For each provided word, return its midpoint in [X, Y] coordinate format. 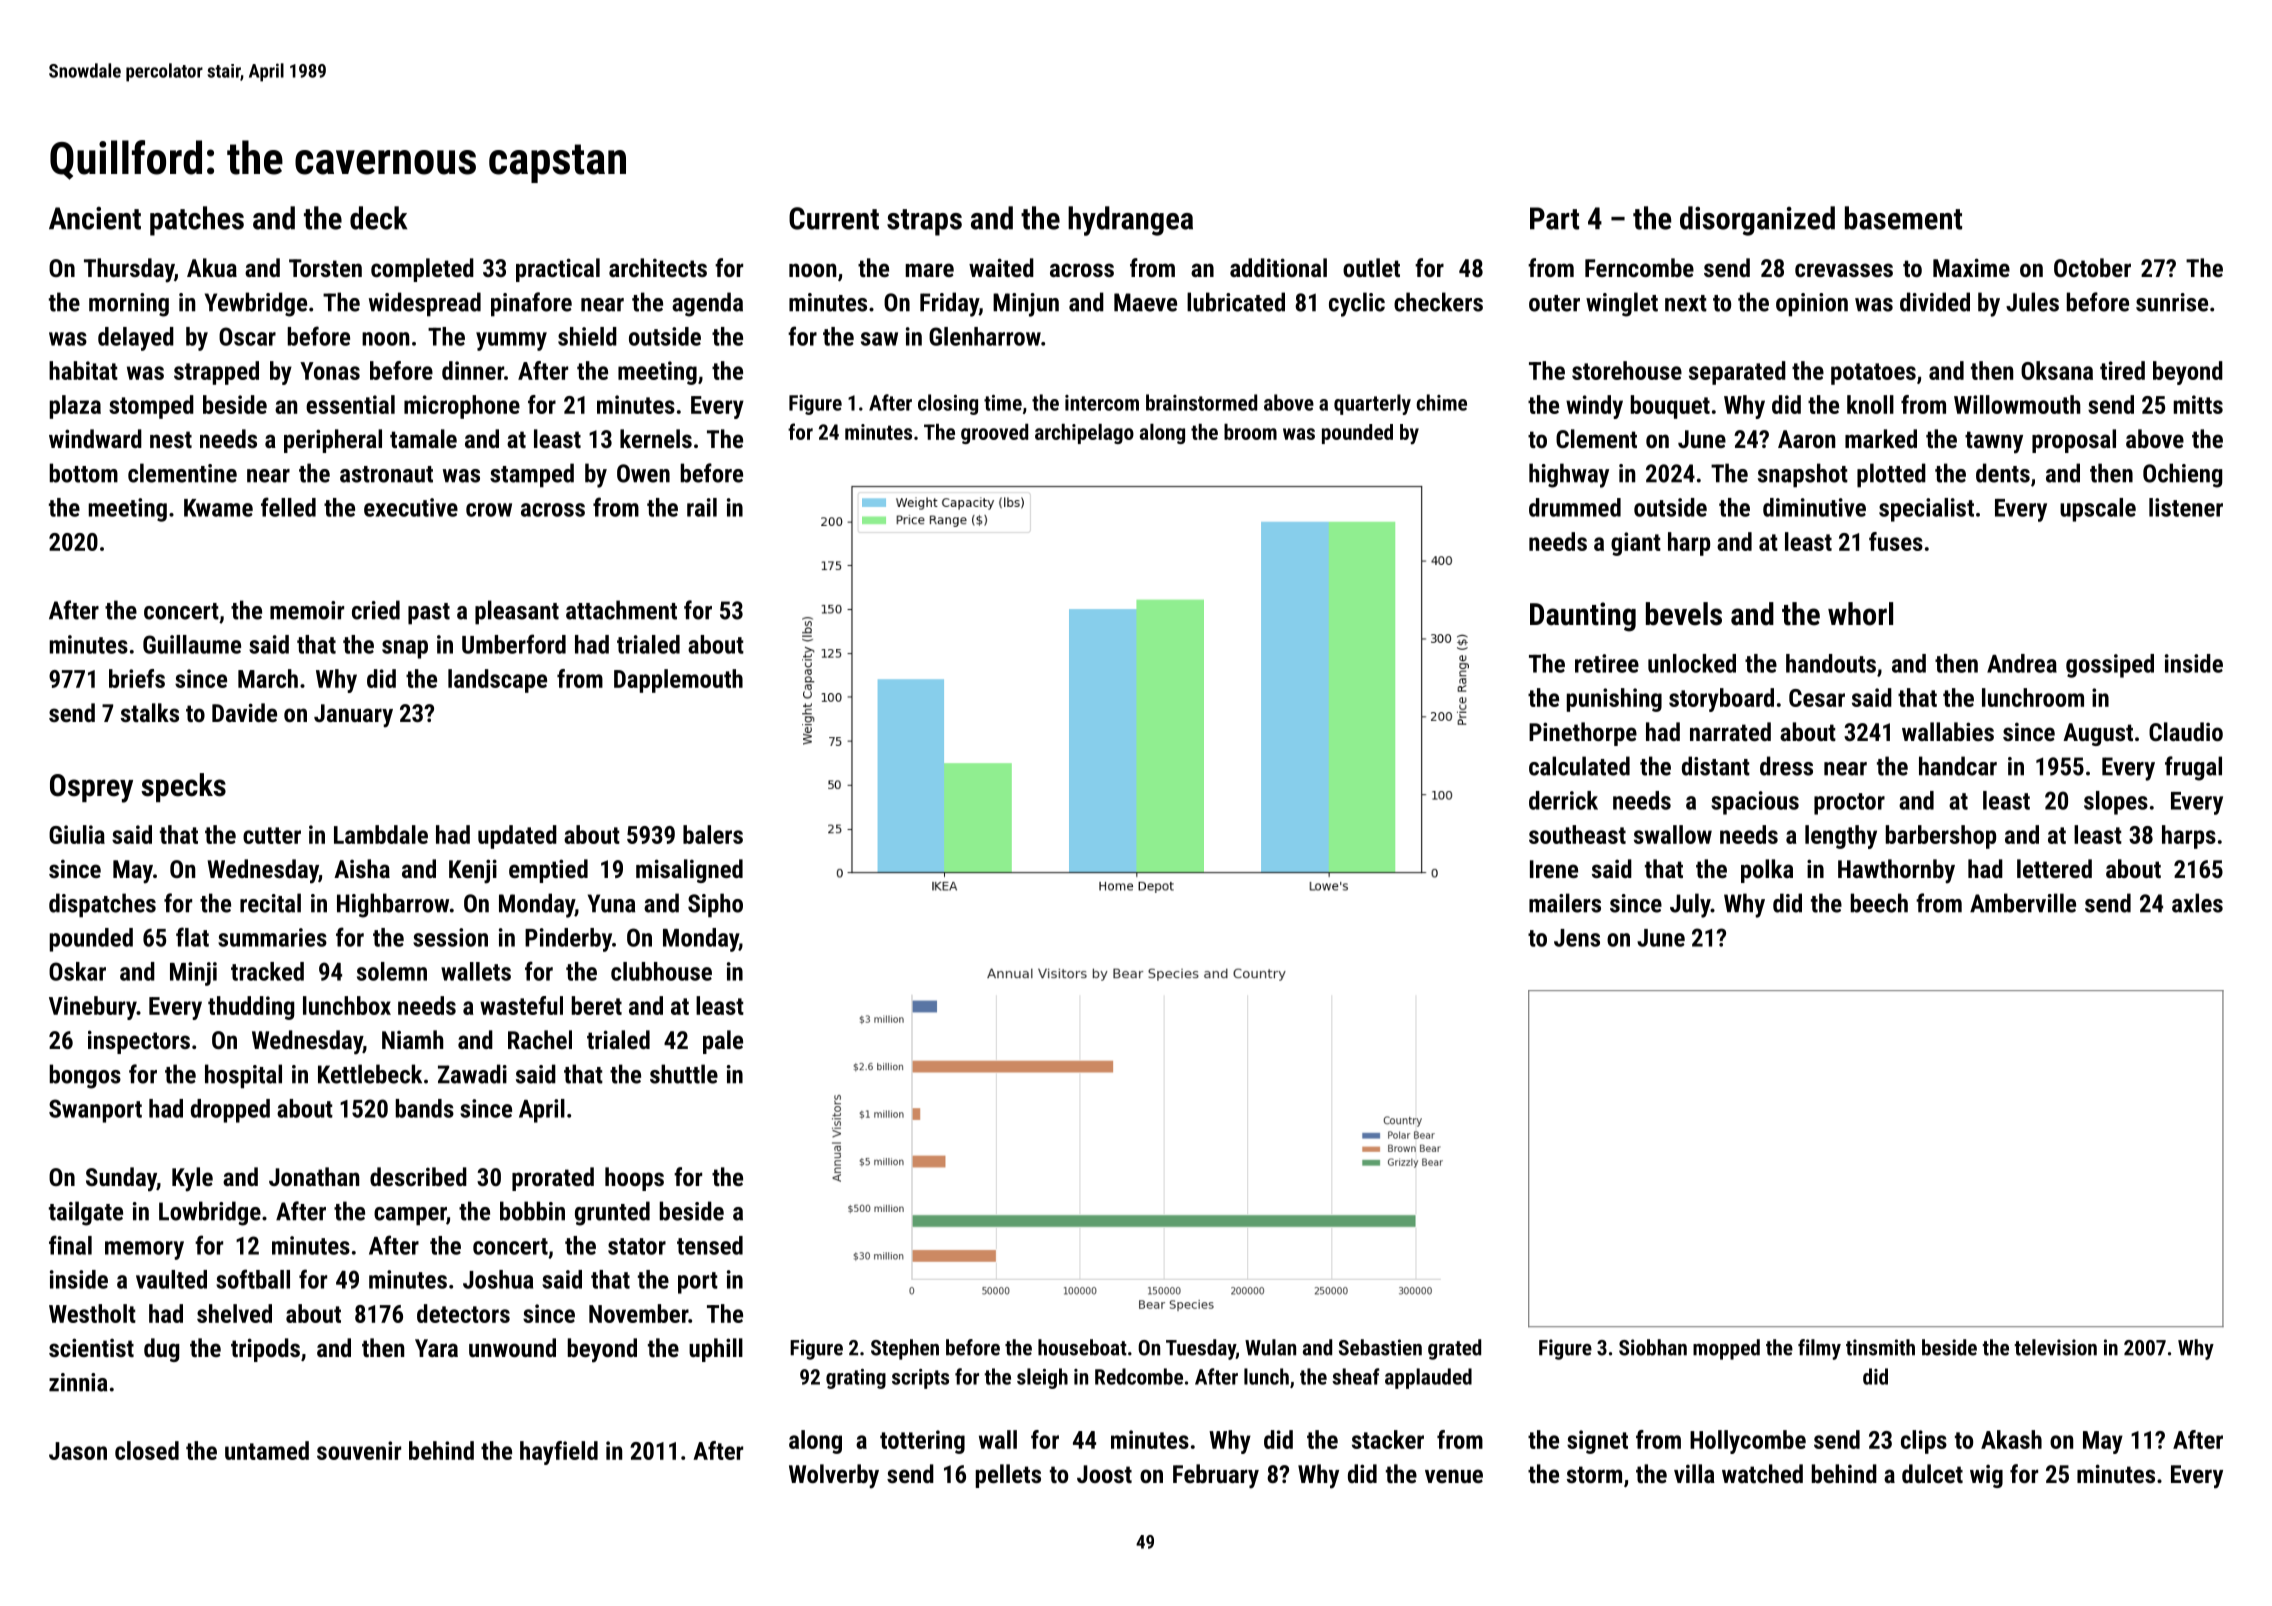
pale [723, 1042]
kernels [656, 438]
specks [183, 787]
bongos [85, 1076]
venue [1454, 1476]
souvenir [359, 1450]
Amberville [2023, 903]
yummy [511, 341]
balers [713, 834]
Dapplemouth [678, 681]
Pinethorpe [1583, 734]
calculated [1579, 766]
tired [2122, 370]
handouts [1831, 663]
